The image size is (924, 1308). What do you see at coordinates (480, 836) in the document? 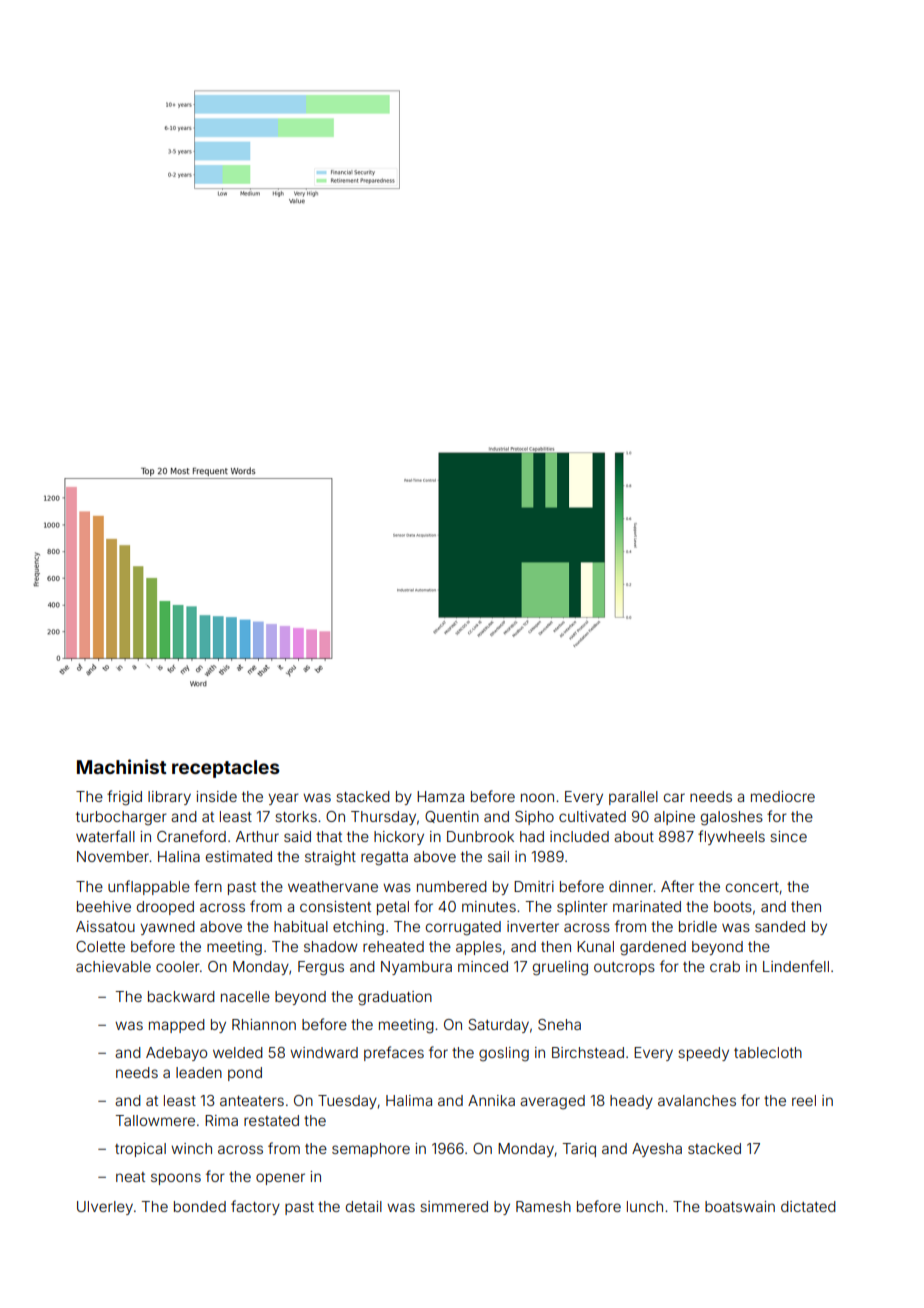
I see `Dunbrook` at bounding box center [480, 836].
